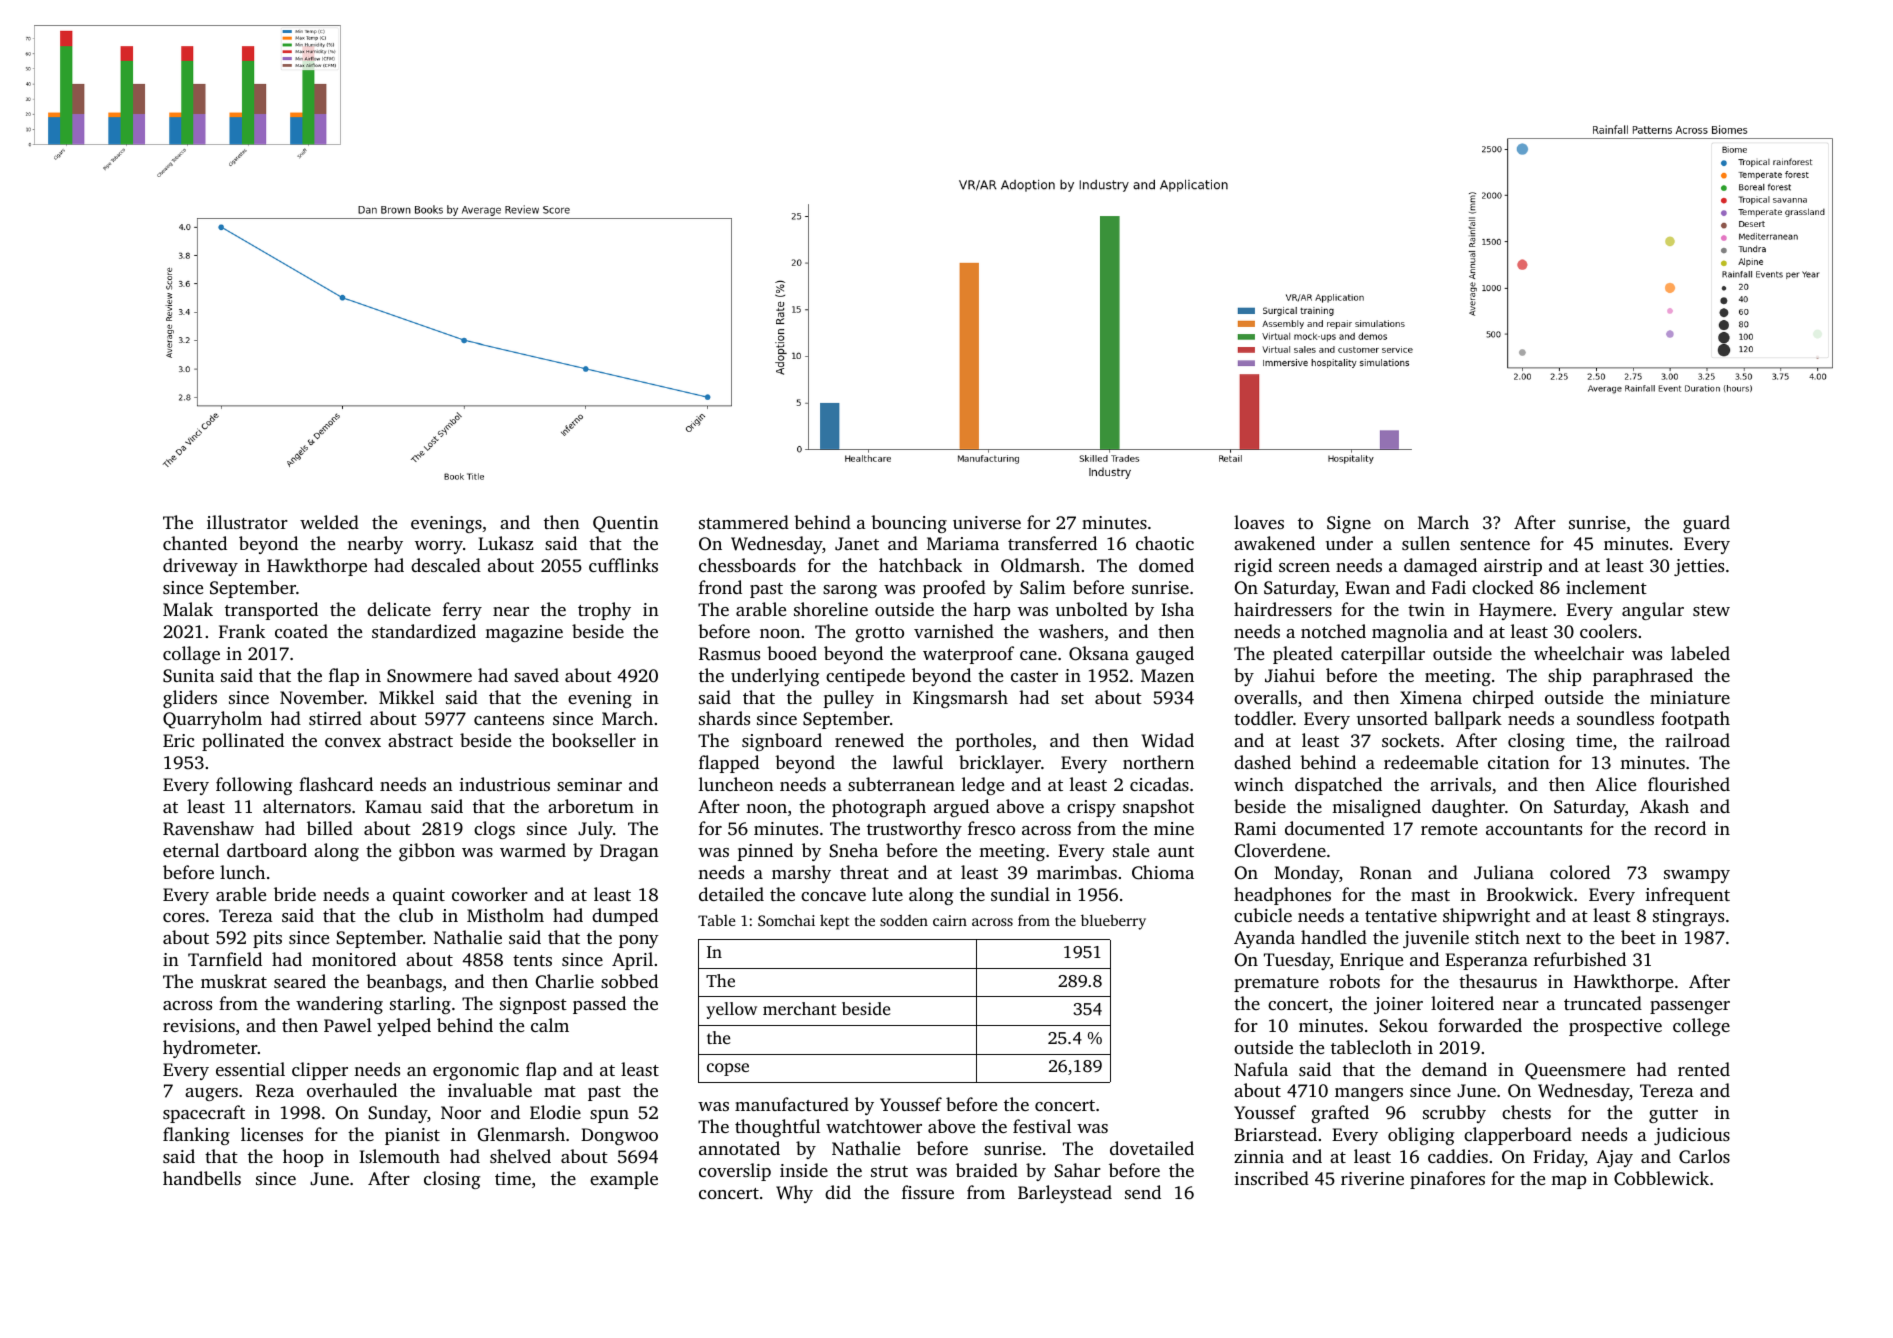 The width and height of the image is (1893, 1338). I want to click on chirped, so click(1503, 699).
